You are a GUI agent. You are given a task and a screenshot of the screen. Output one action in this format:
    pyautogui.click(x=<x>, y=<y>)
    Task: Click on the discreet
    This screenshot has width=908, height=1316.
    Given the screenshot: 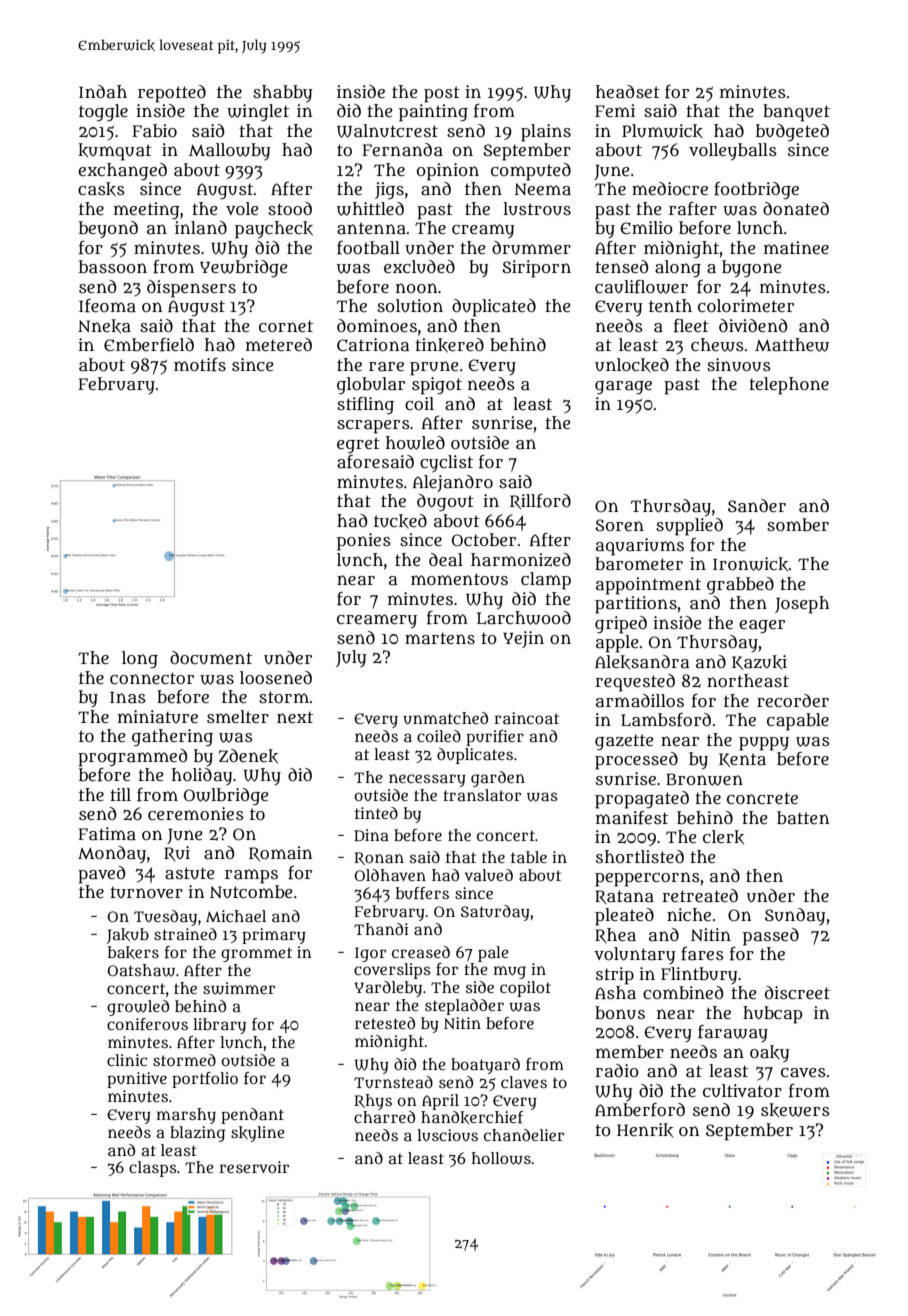 What is the action you would take?
    pyautogui.click(x=797, y=992)
